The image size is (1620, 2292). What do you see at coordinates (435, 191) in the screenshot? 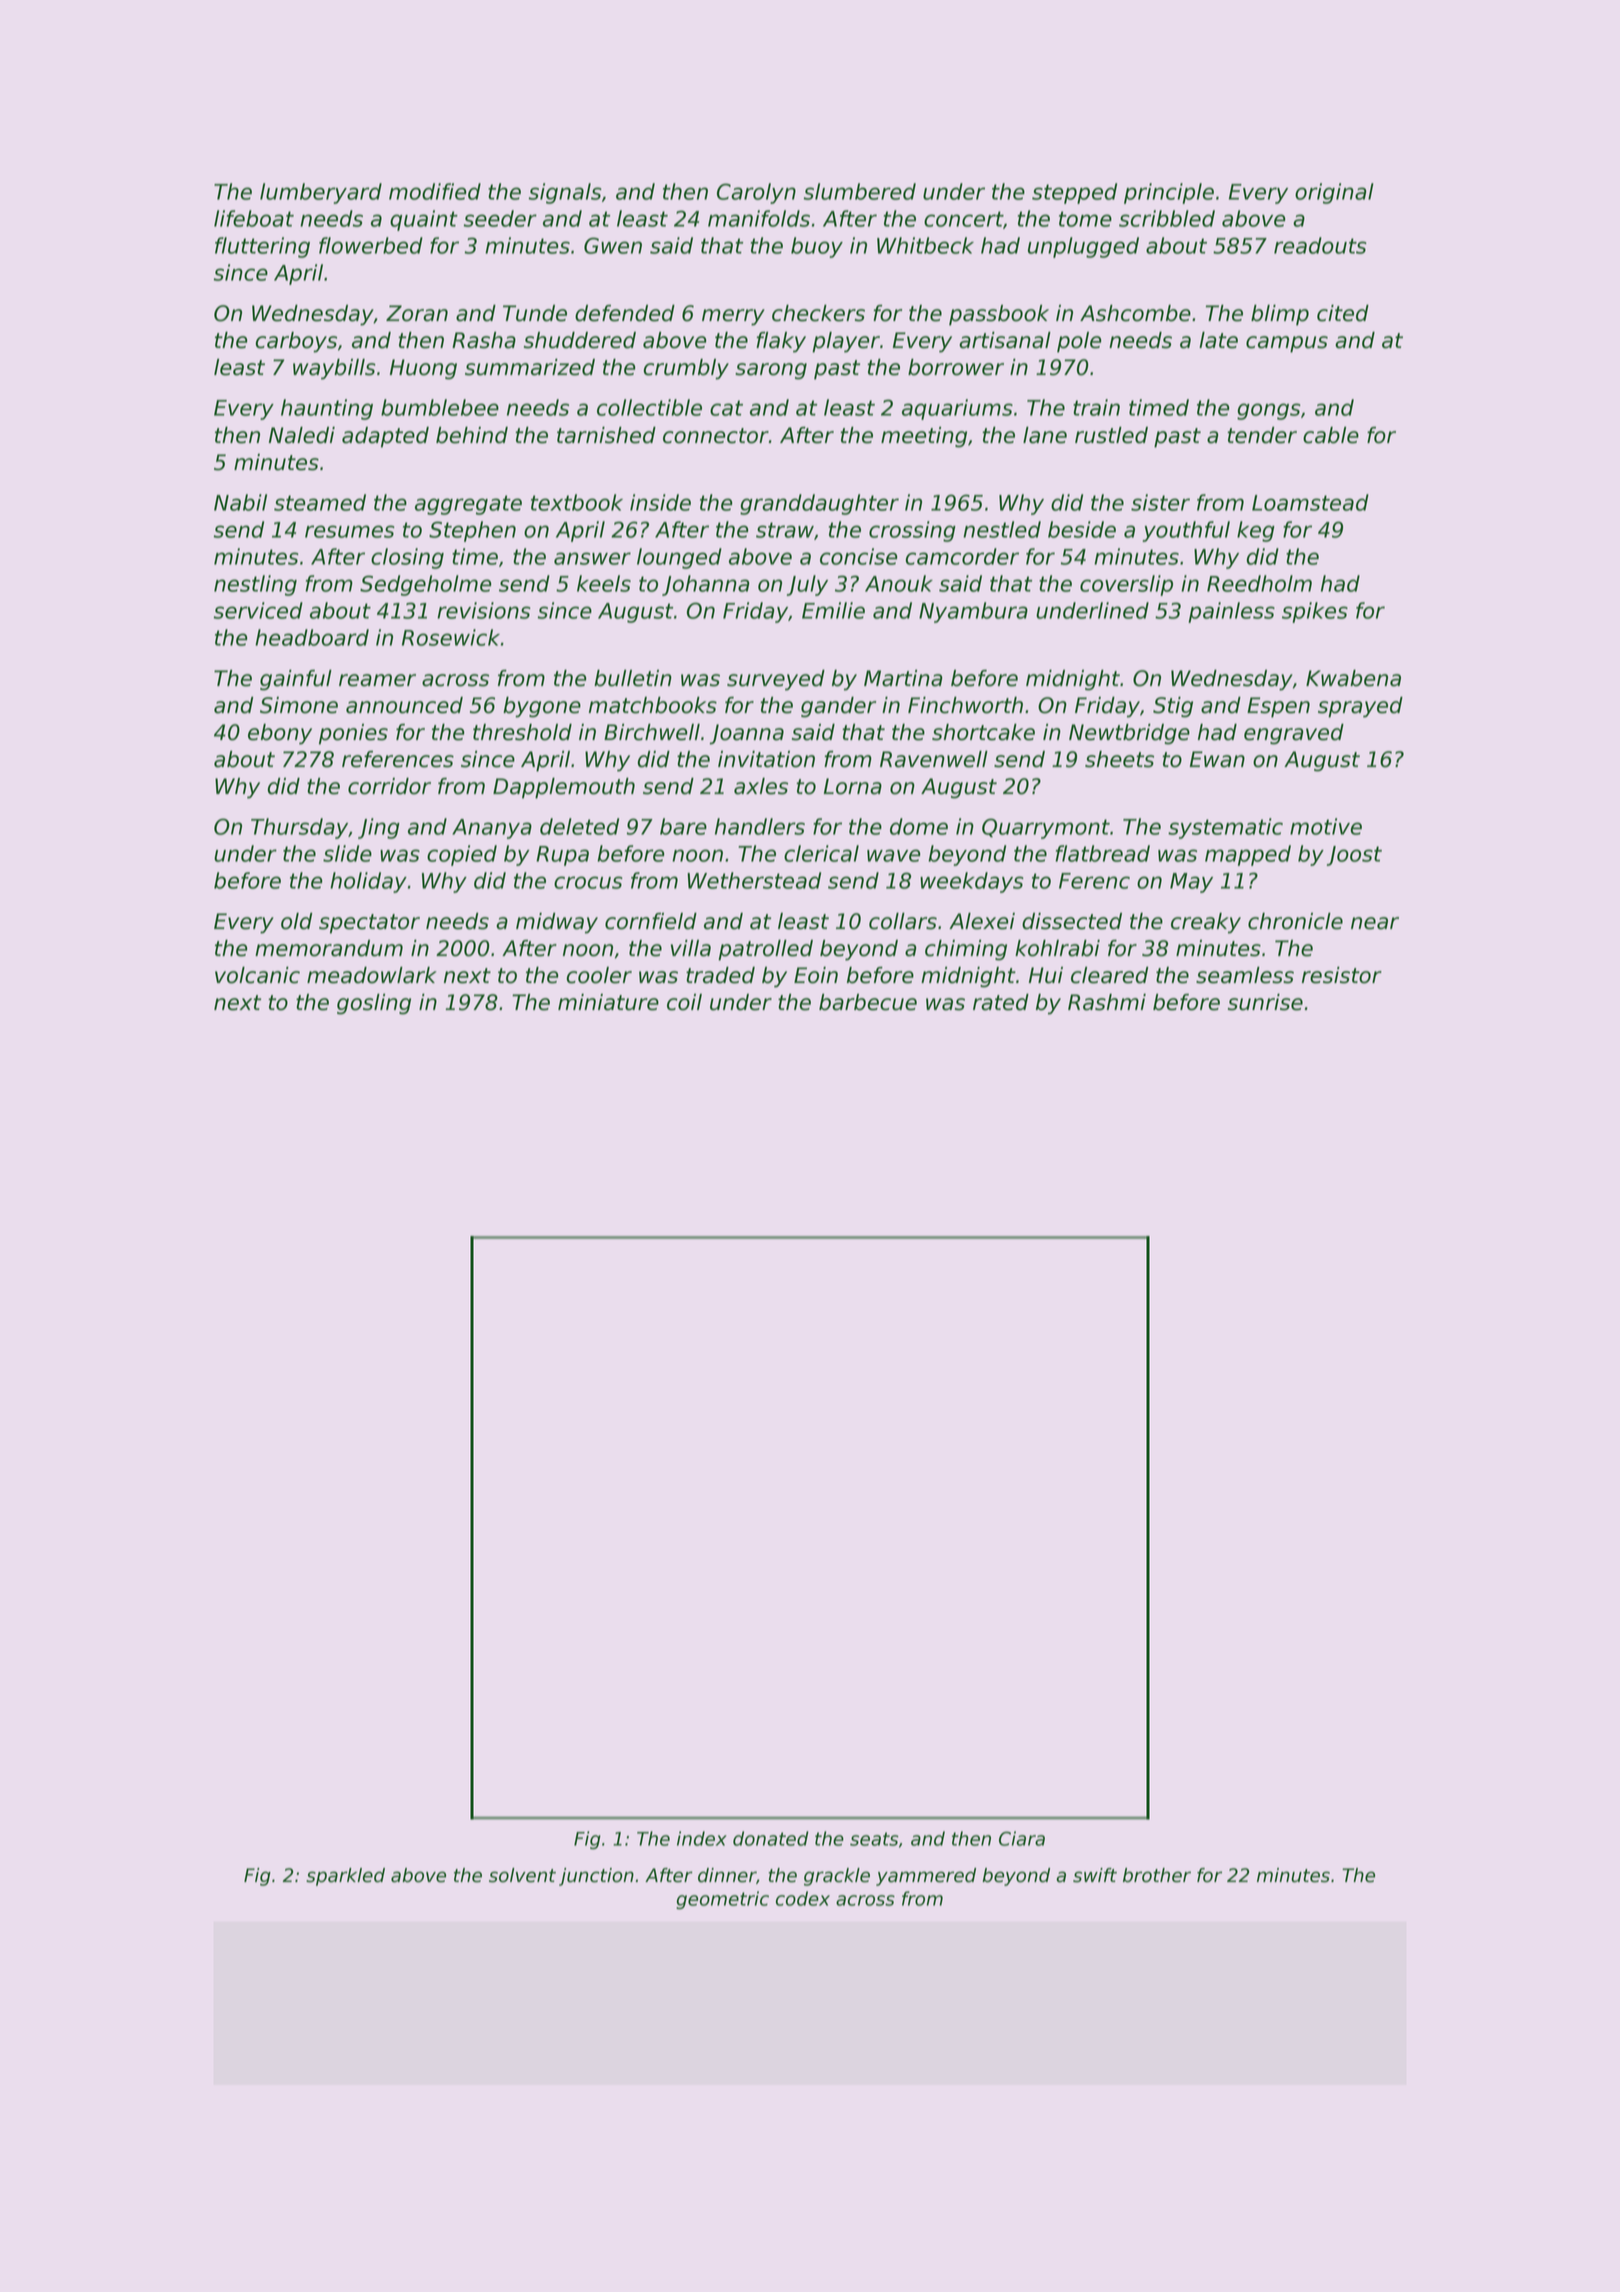
I see `modified` at bounding box center [435, 191].
